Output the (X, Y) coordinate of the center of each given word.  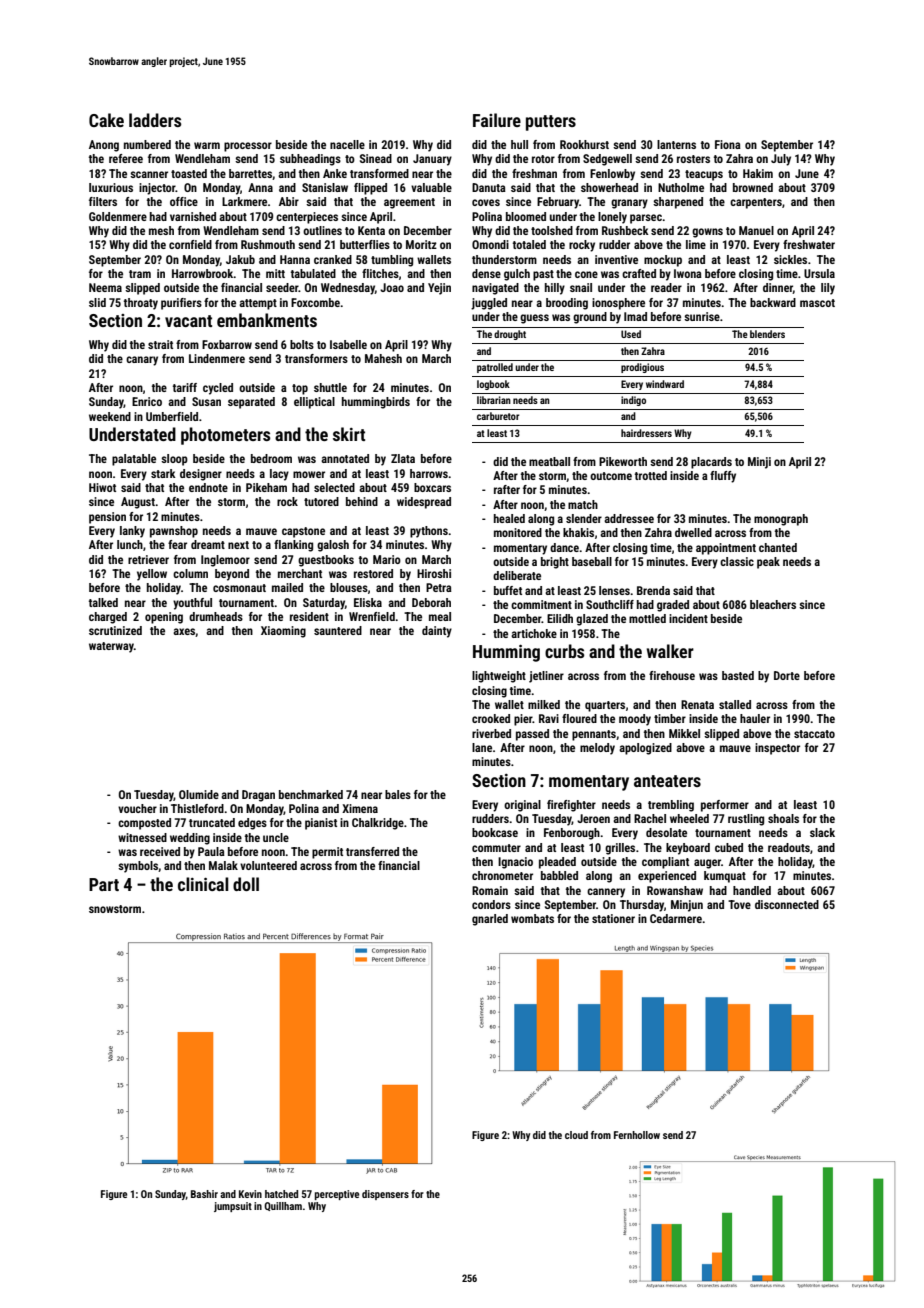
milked (544, 704)
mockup (663, 261)
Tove (739, 904)
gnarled (490, 920)
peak (768, 563)
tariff (185, 387)
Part (104, 884)
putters (551, 123)
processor (248, 147)
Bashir (204, 1194)
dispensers (385, 1195)
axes (184, 632)
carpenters (756, 203)
